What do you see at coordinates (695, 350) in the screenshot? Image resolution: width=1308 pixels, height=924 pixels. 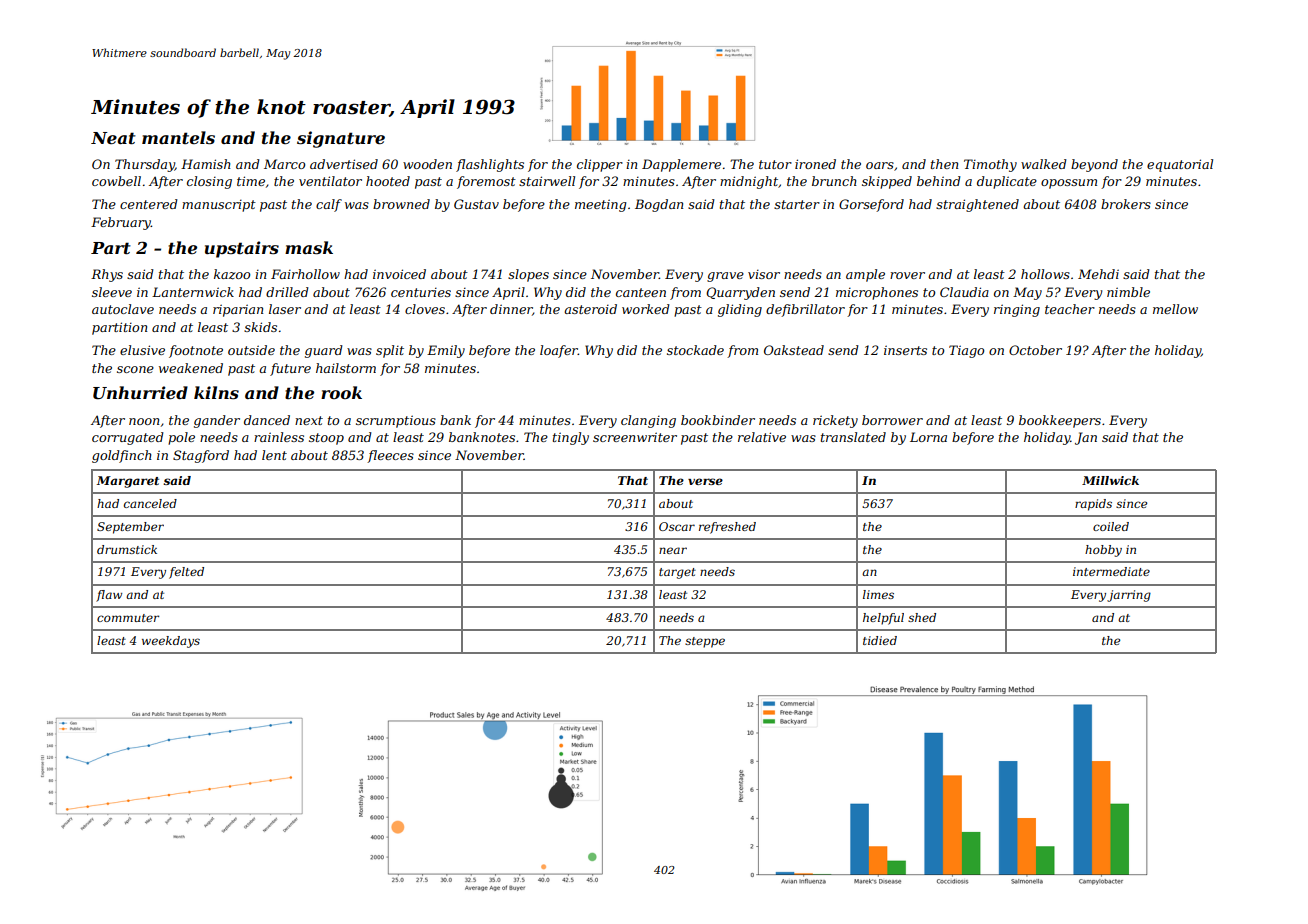 I see `stockade` at bounding box center [695, 350].
